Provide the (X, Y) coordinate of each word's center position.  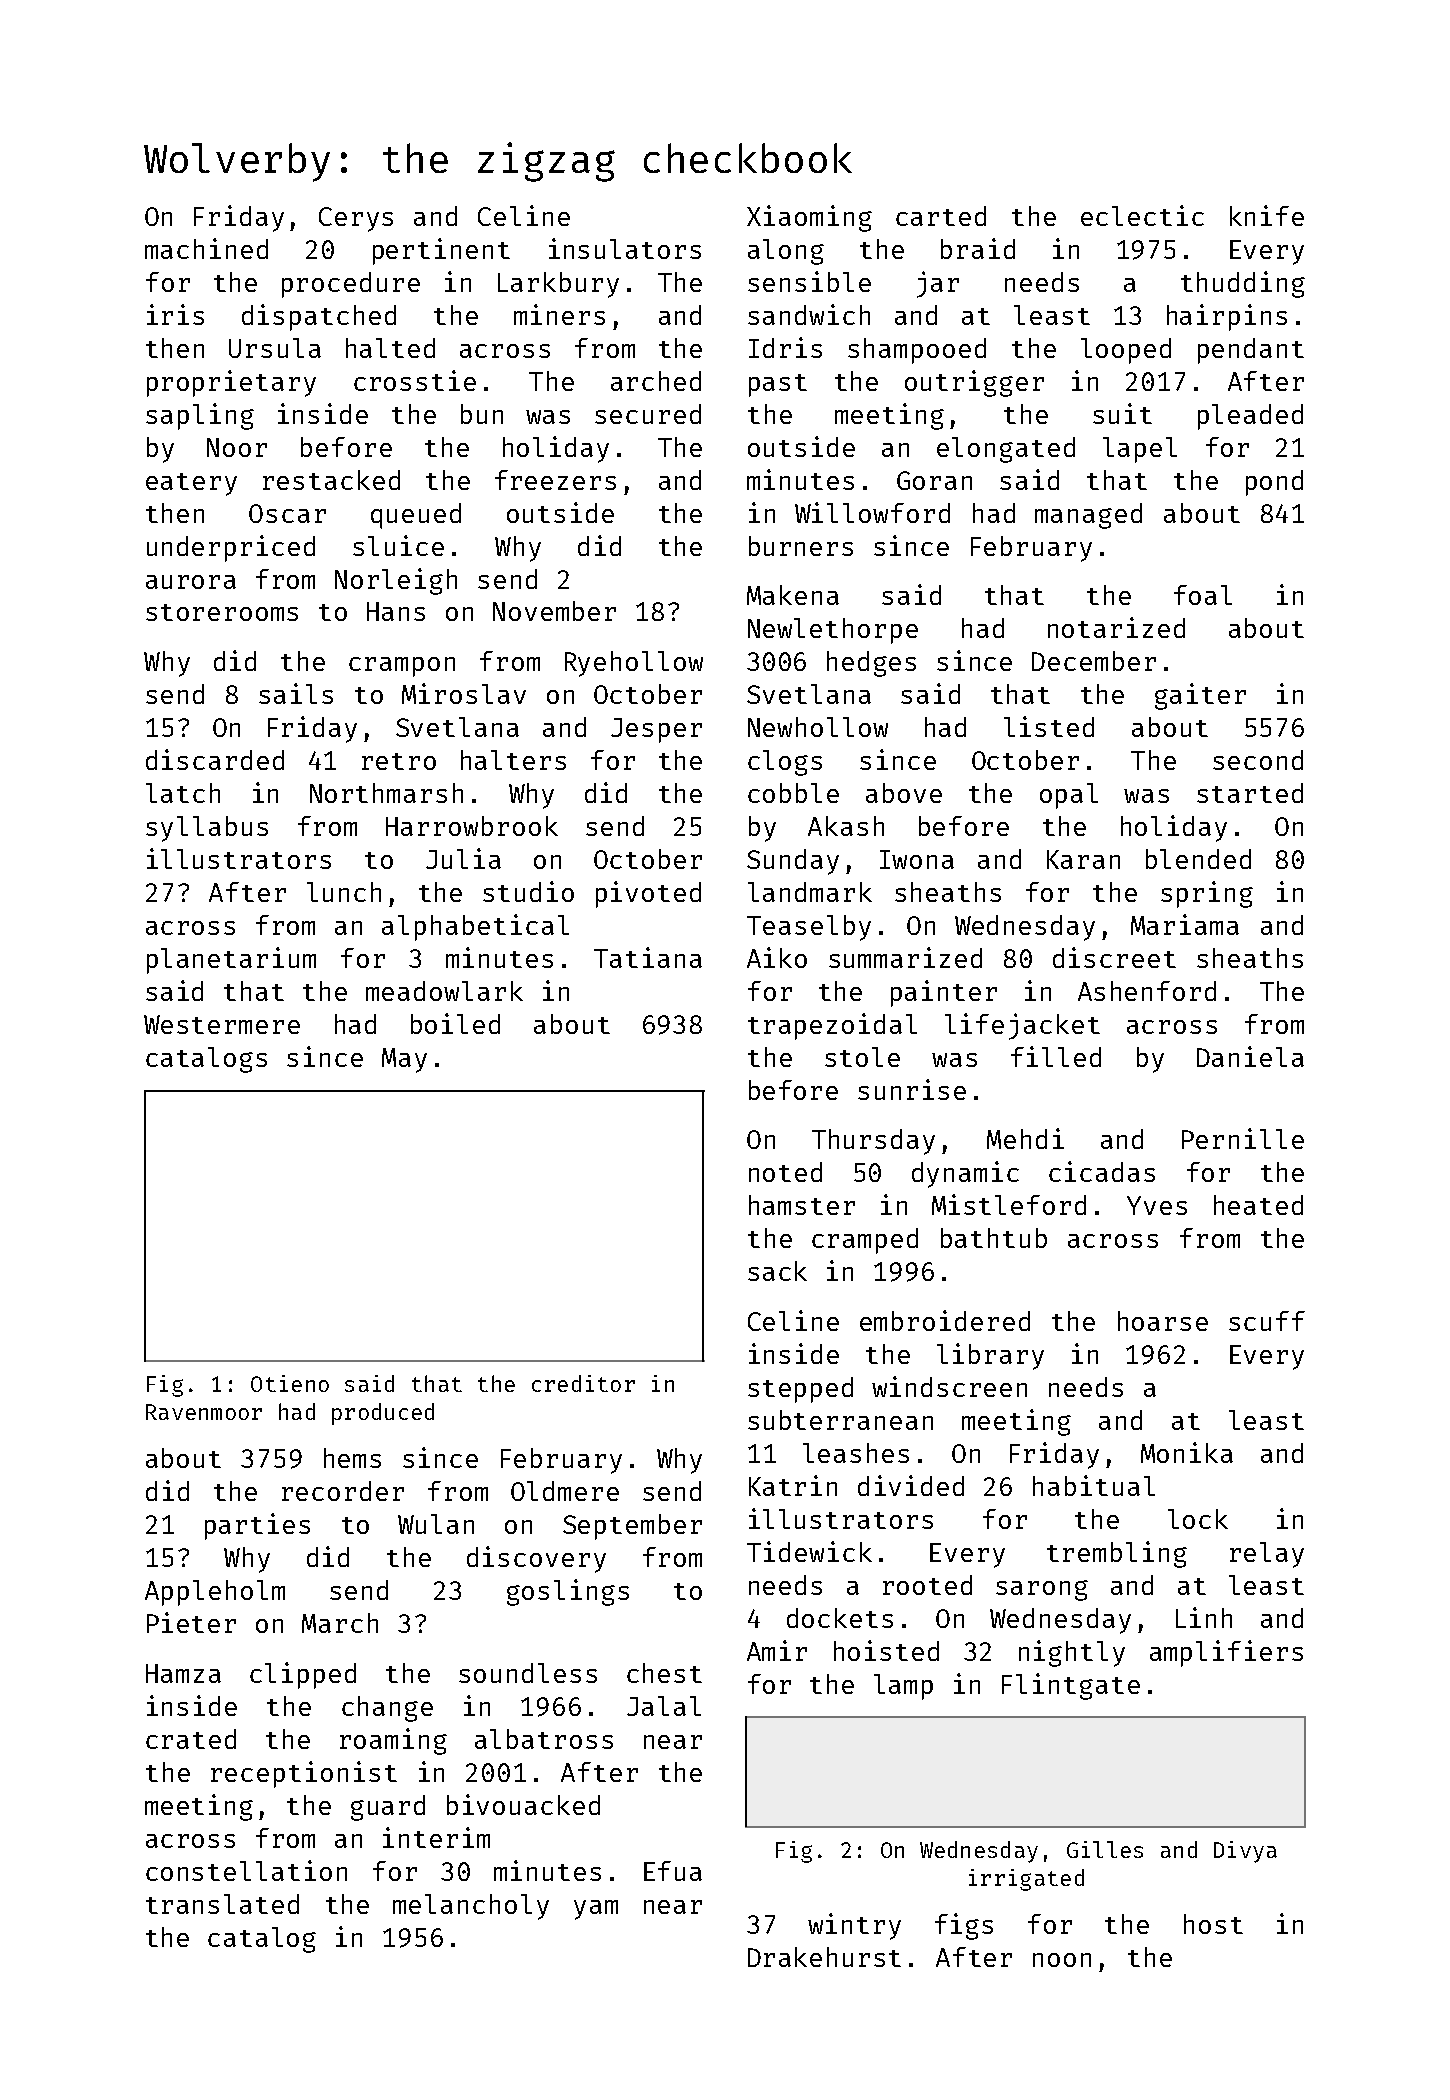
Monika (1187, 1452)
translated (222, 1904)
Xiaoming (809, 218)
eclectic (1142, 215)
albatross (544, 1739)
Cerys (356, 219)
